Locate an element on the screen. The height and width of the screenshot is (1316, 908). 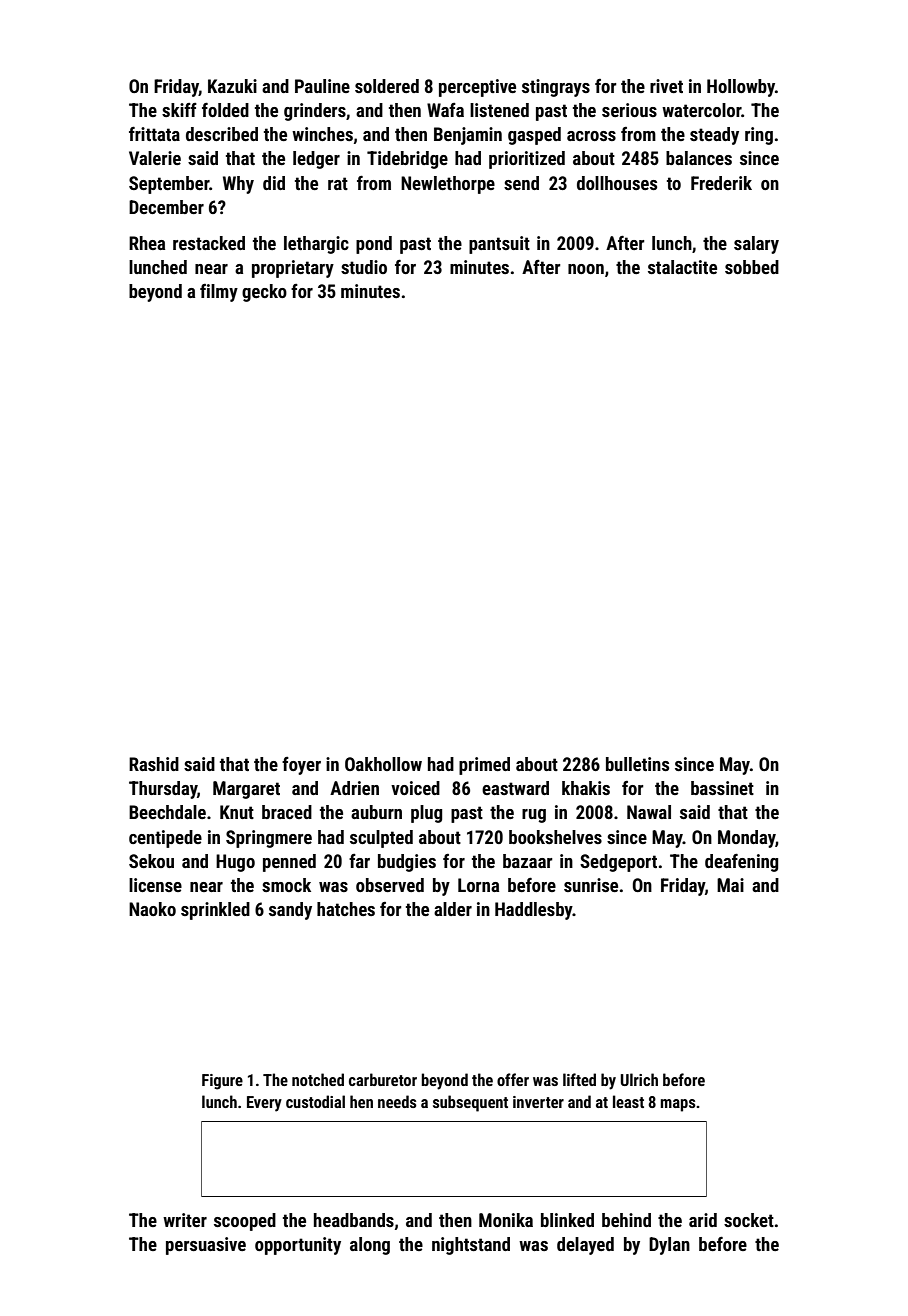
sprinkled is located at coordinates (215, 911).
